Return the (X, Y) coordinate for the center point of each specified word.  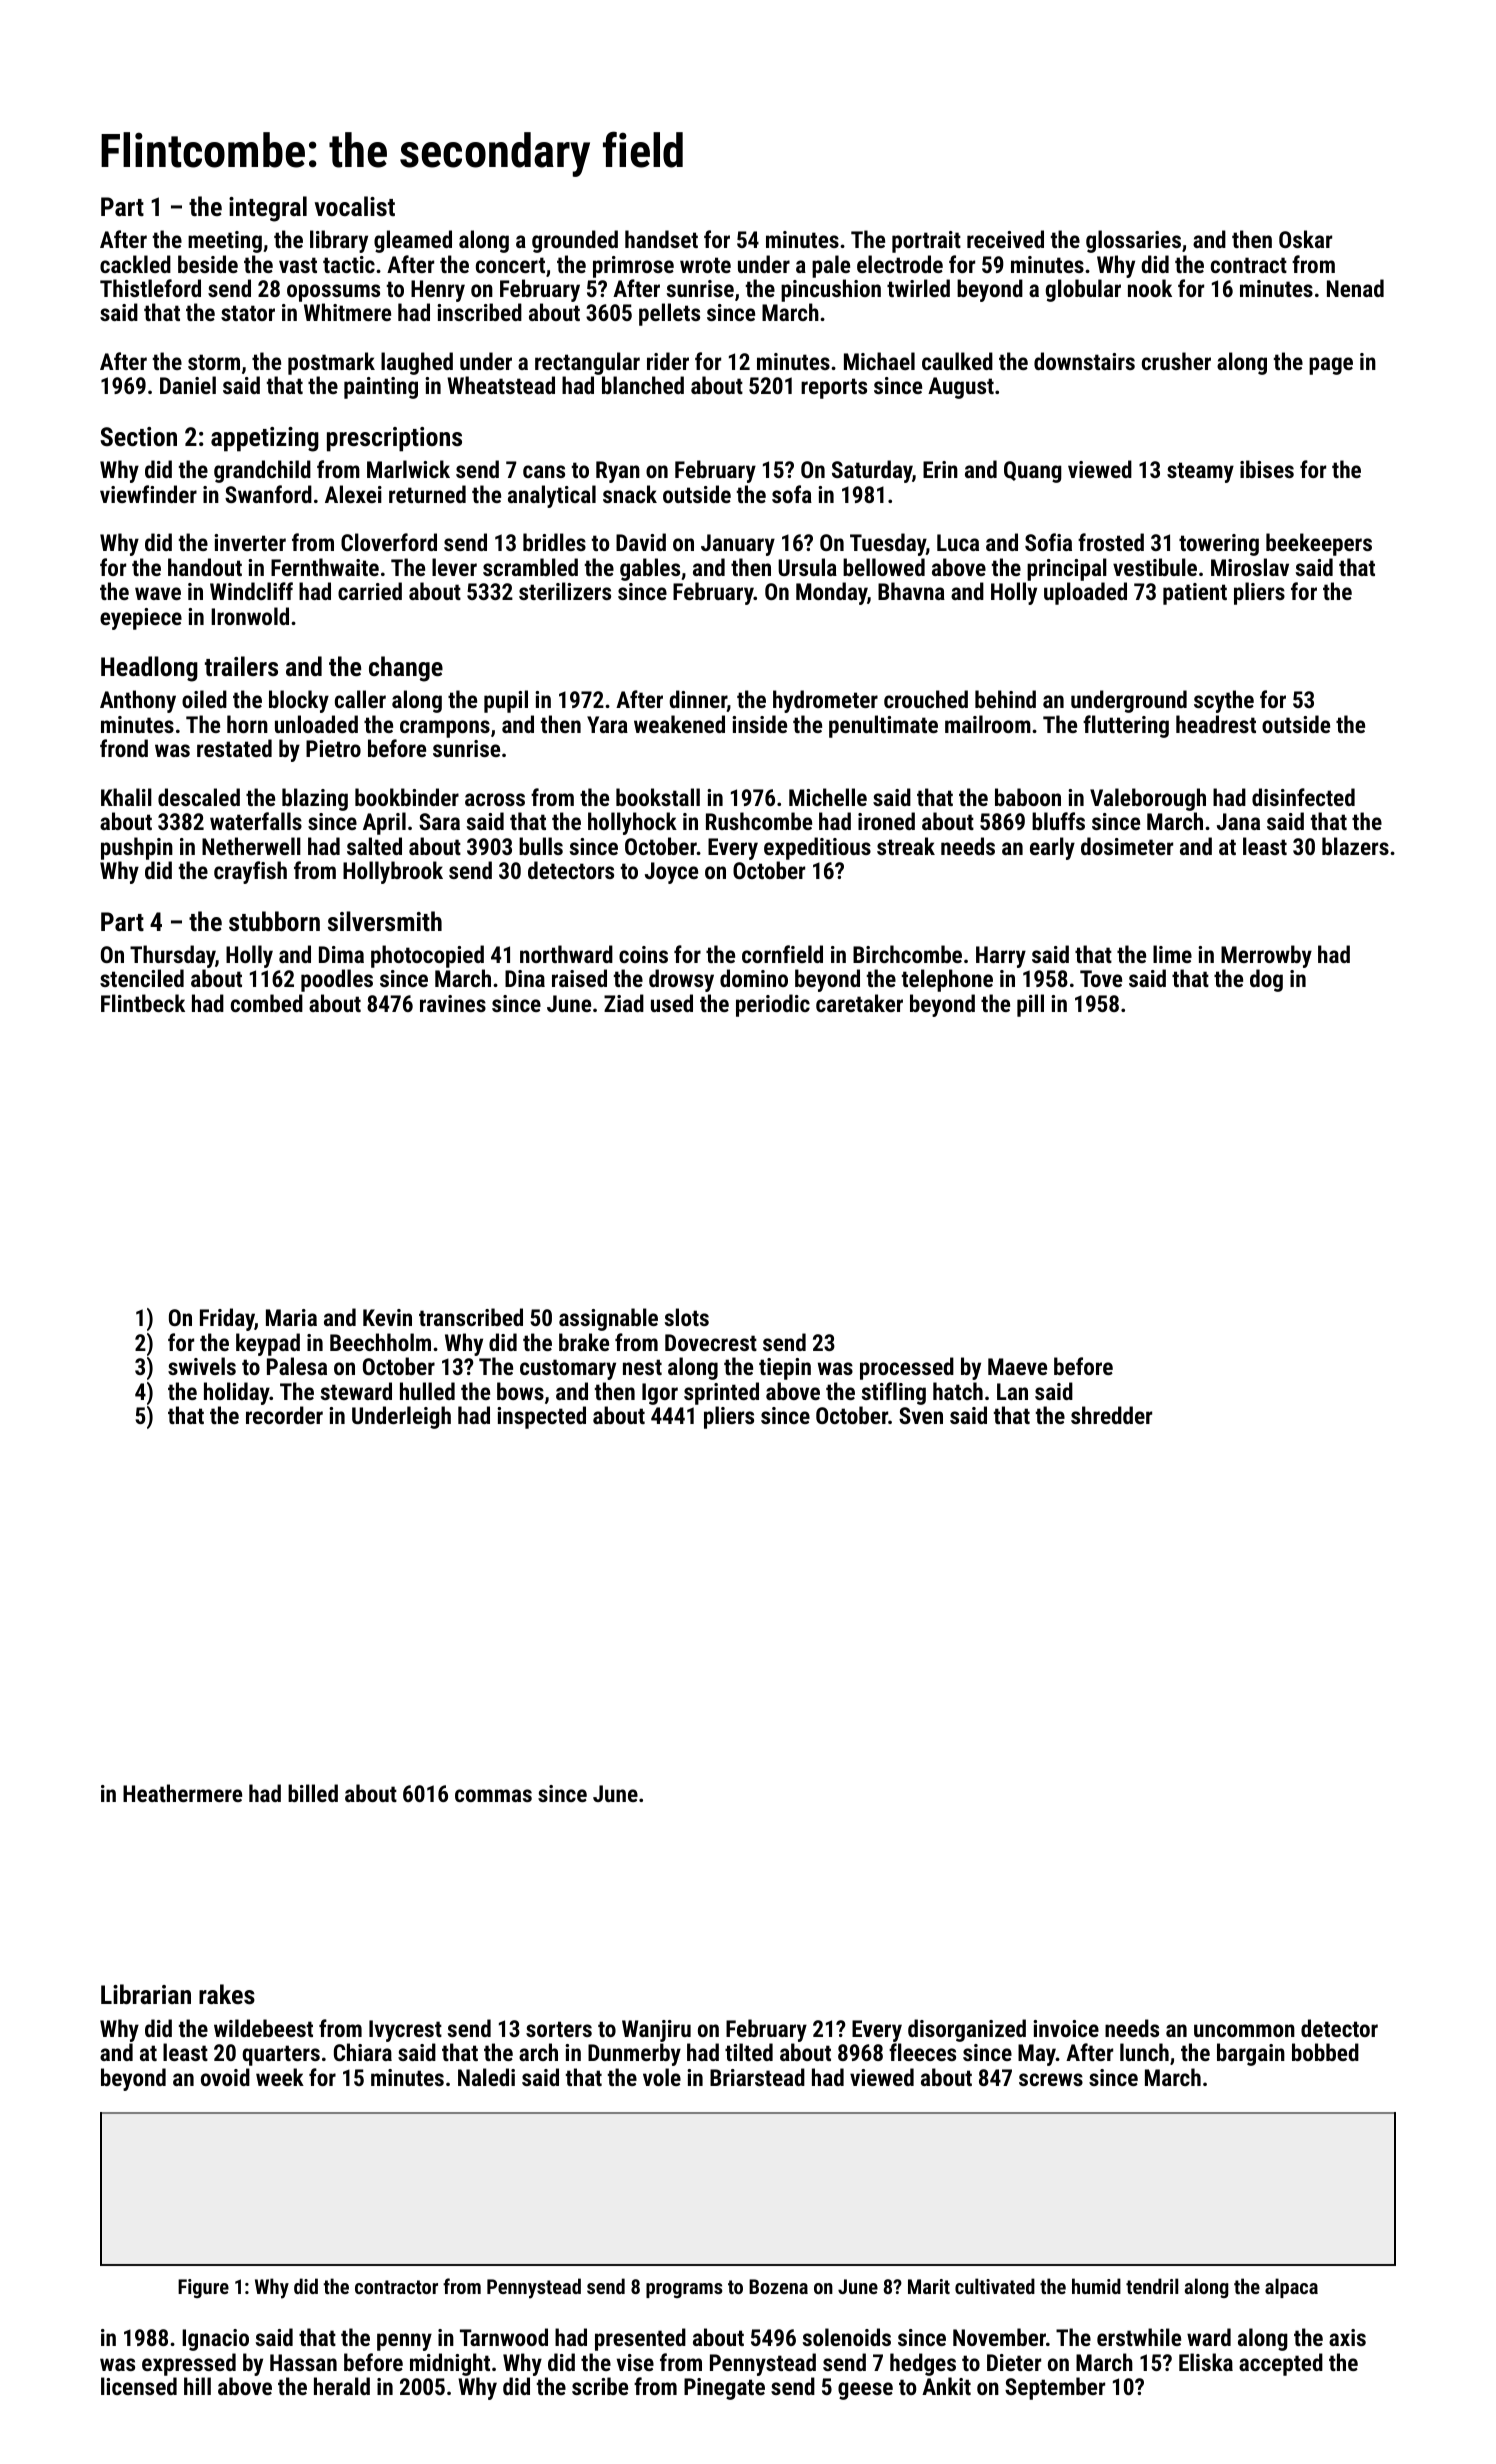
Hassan (303, 2362)
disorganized (967, 2030)
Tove (1101, 978)
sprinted (721, 1393)
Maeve (1017, 1366)
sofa (792, 494)
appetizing (265, 439)
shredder (1111, 1415)
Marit (929, 2286)
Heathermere (182, 1793)
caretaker (859, 1003)
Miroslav (1250, 567)
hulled (427, 1391)
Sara (439, 821)
